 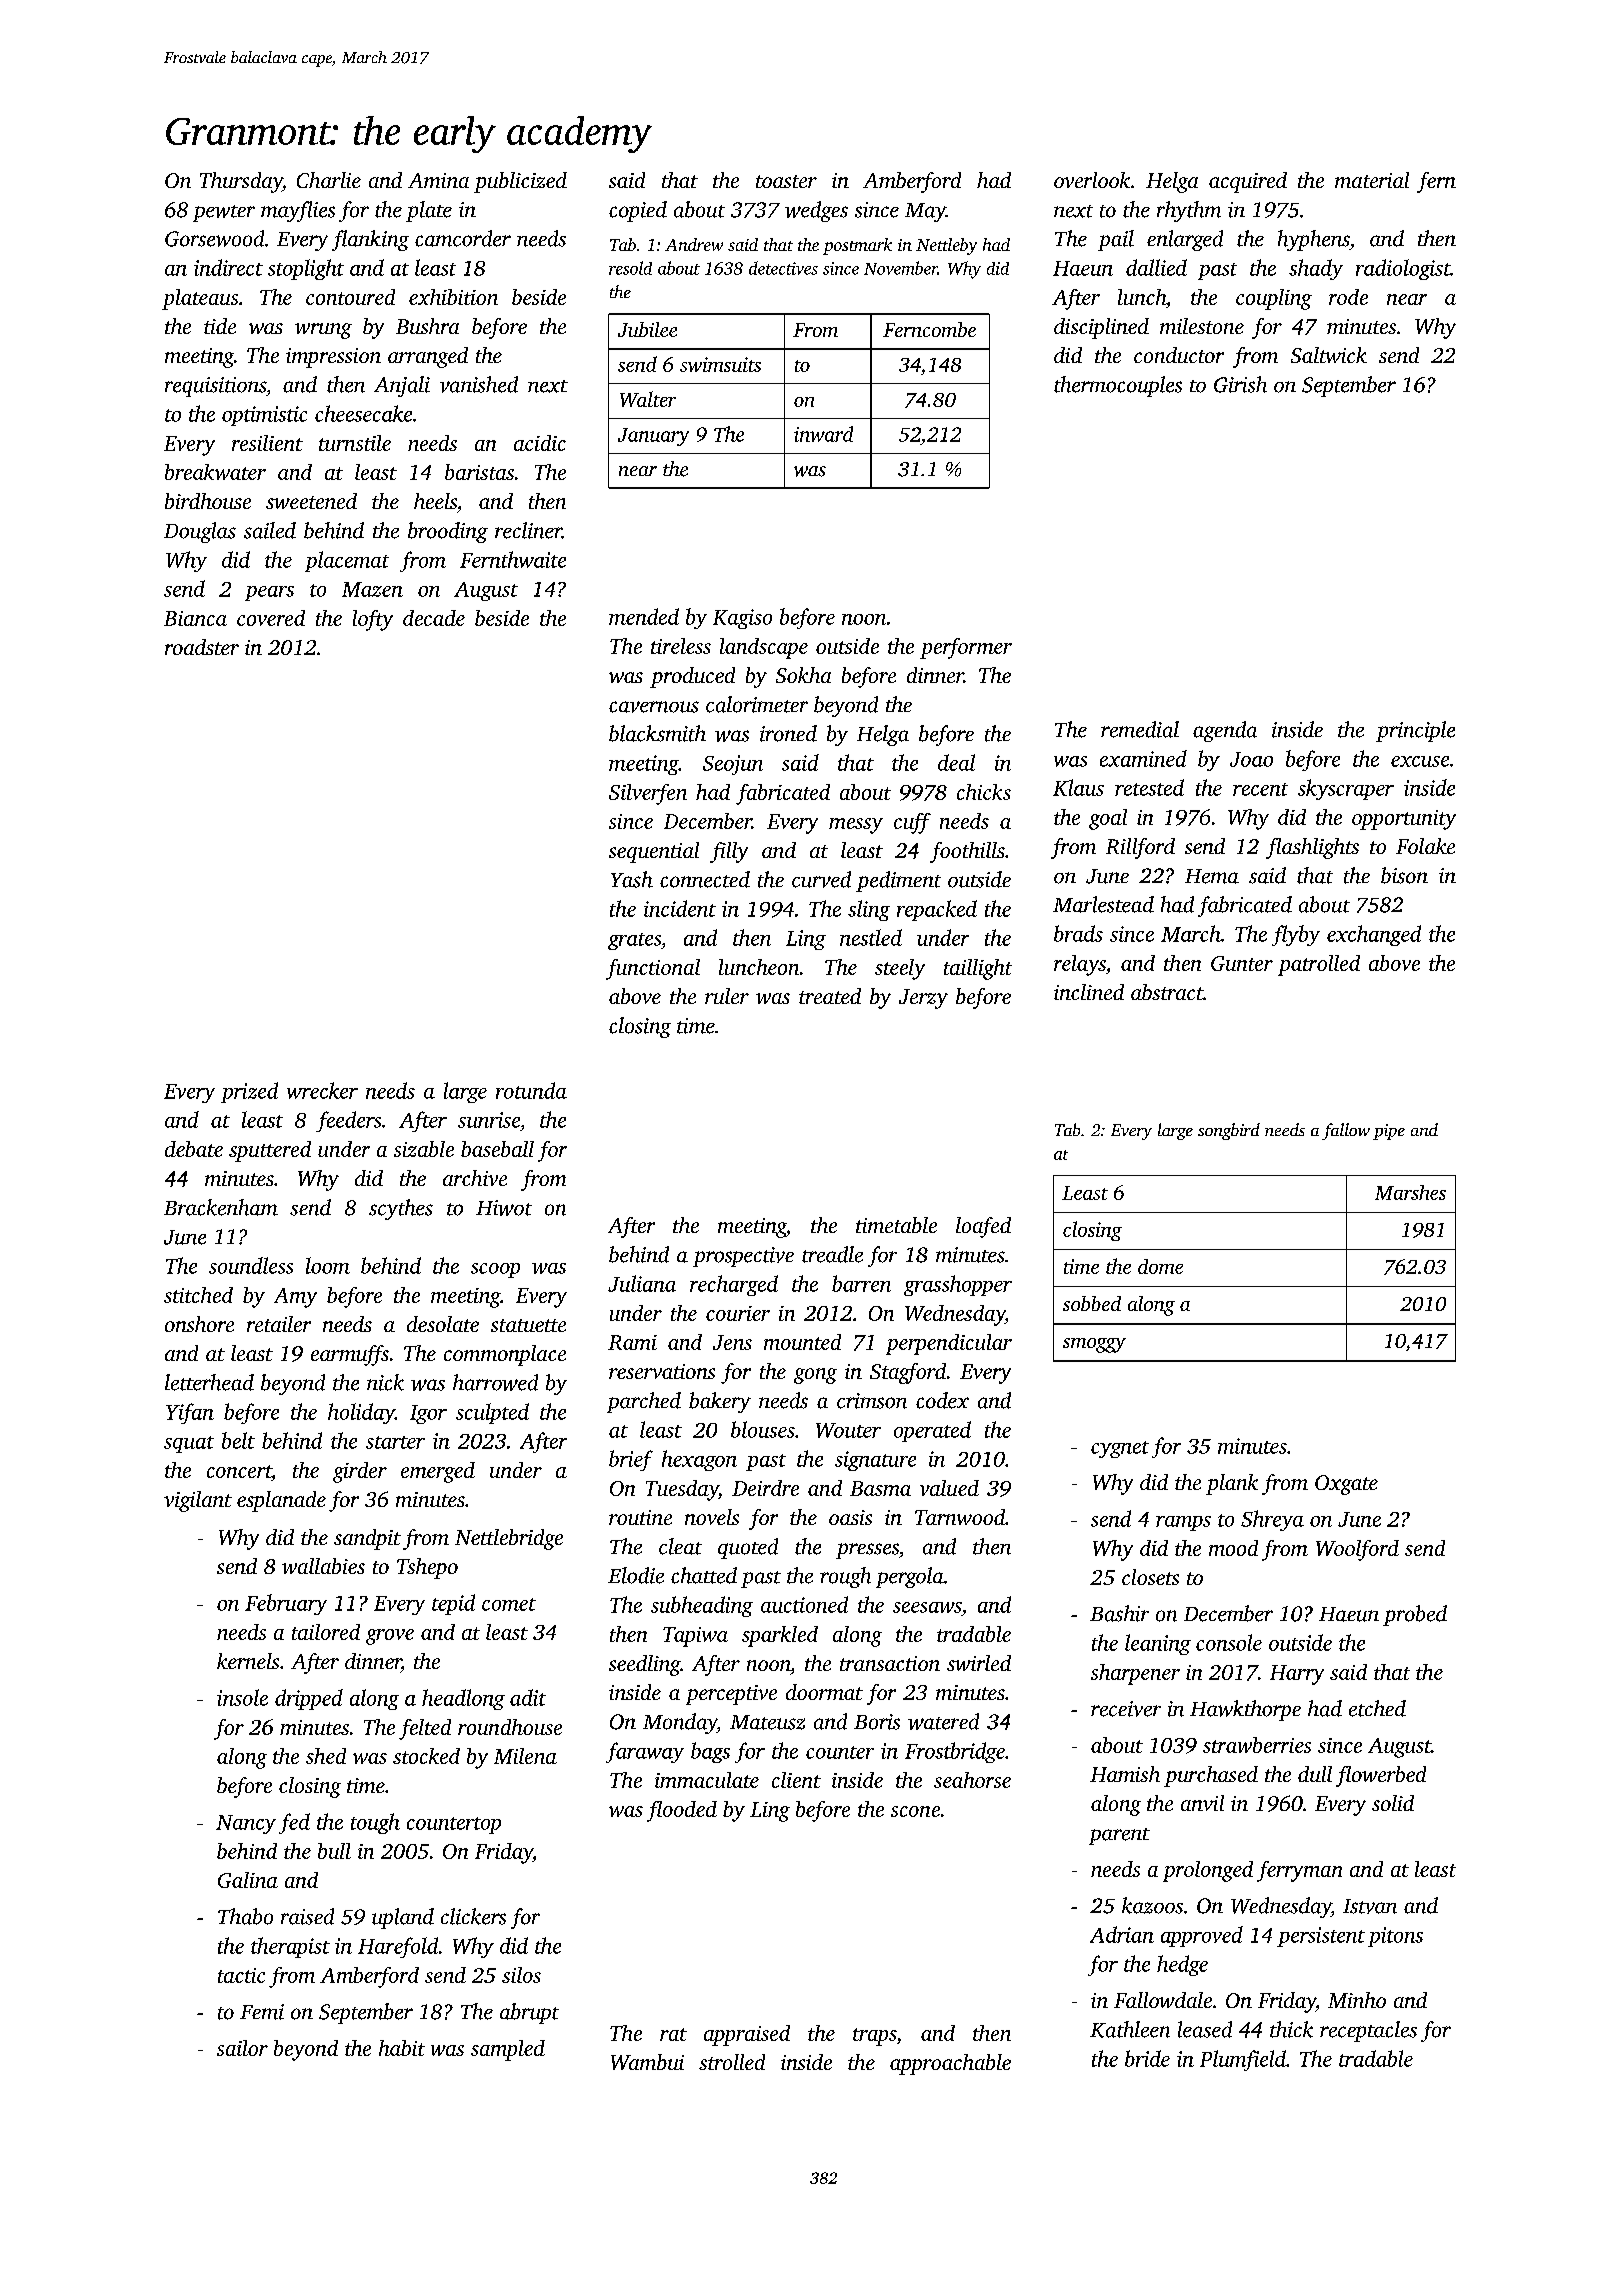 I want to click on roadster, so click(x=202, y=647).
